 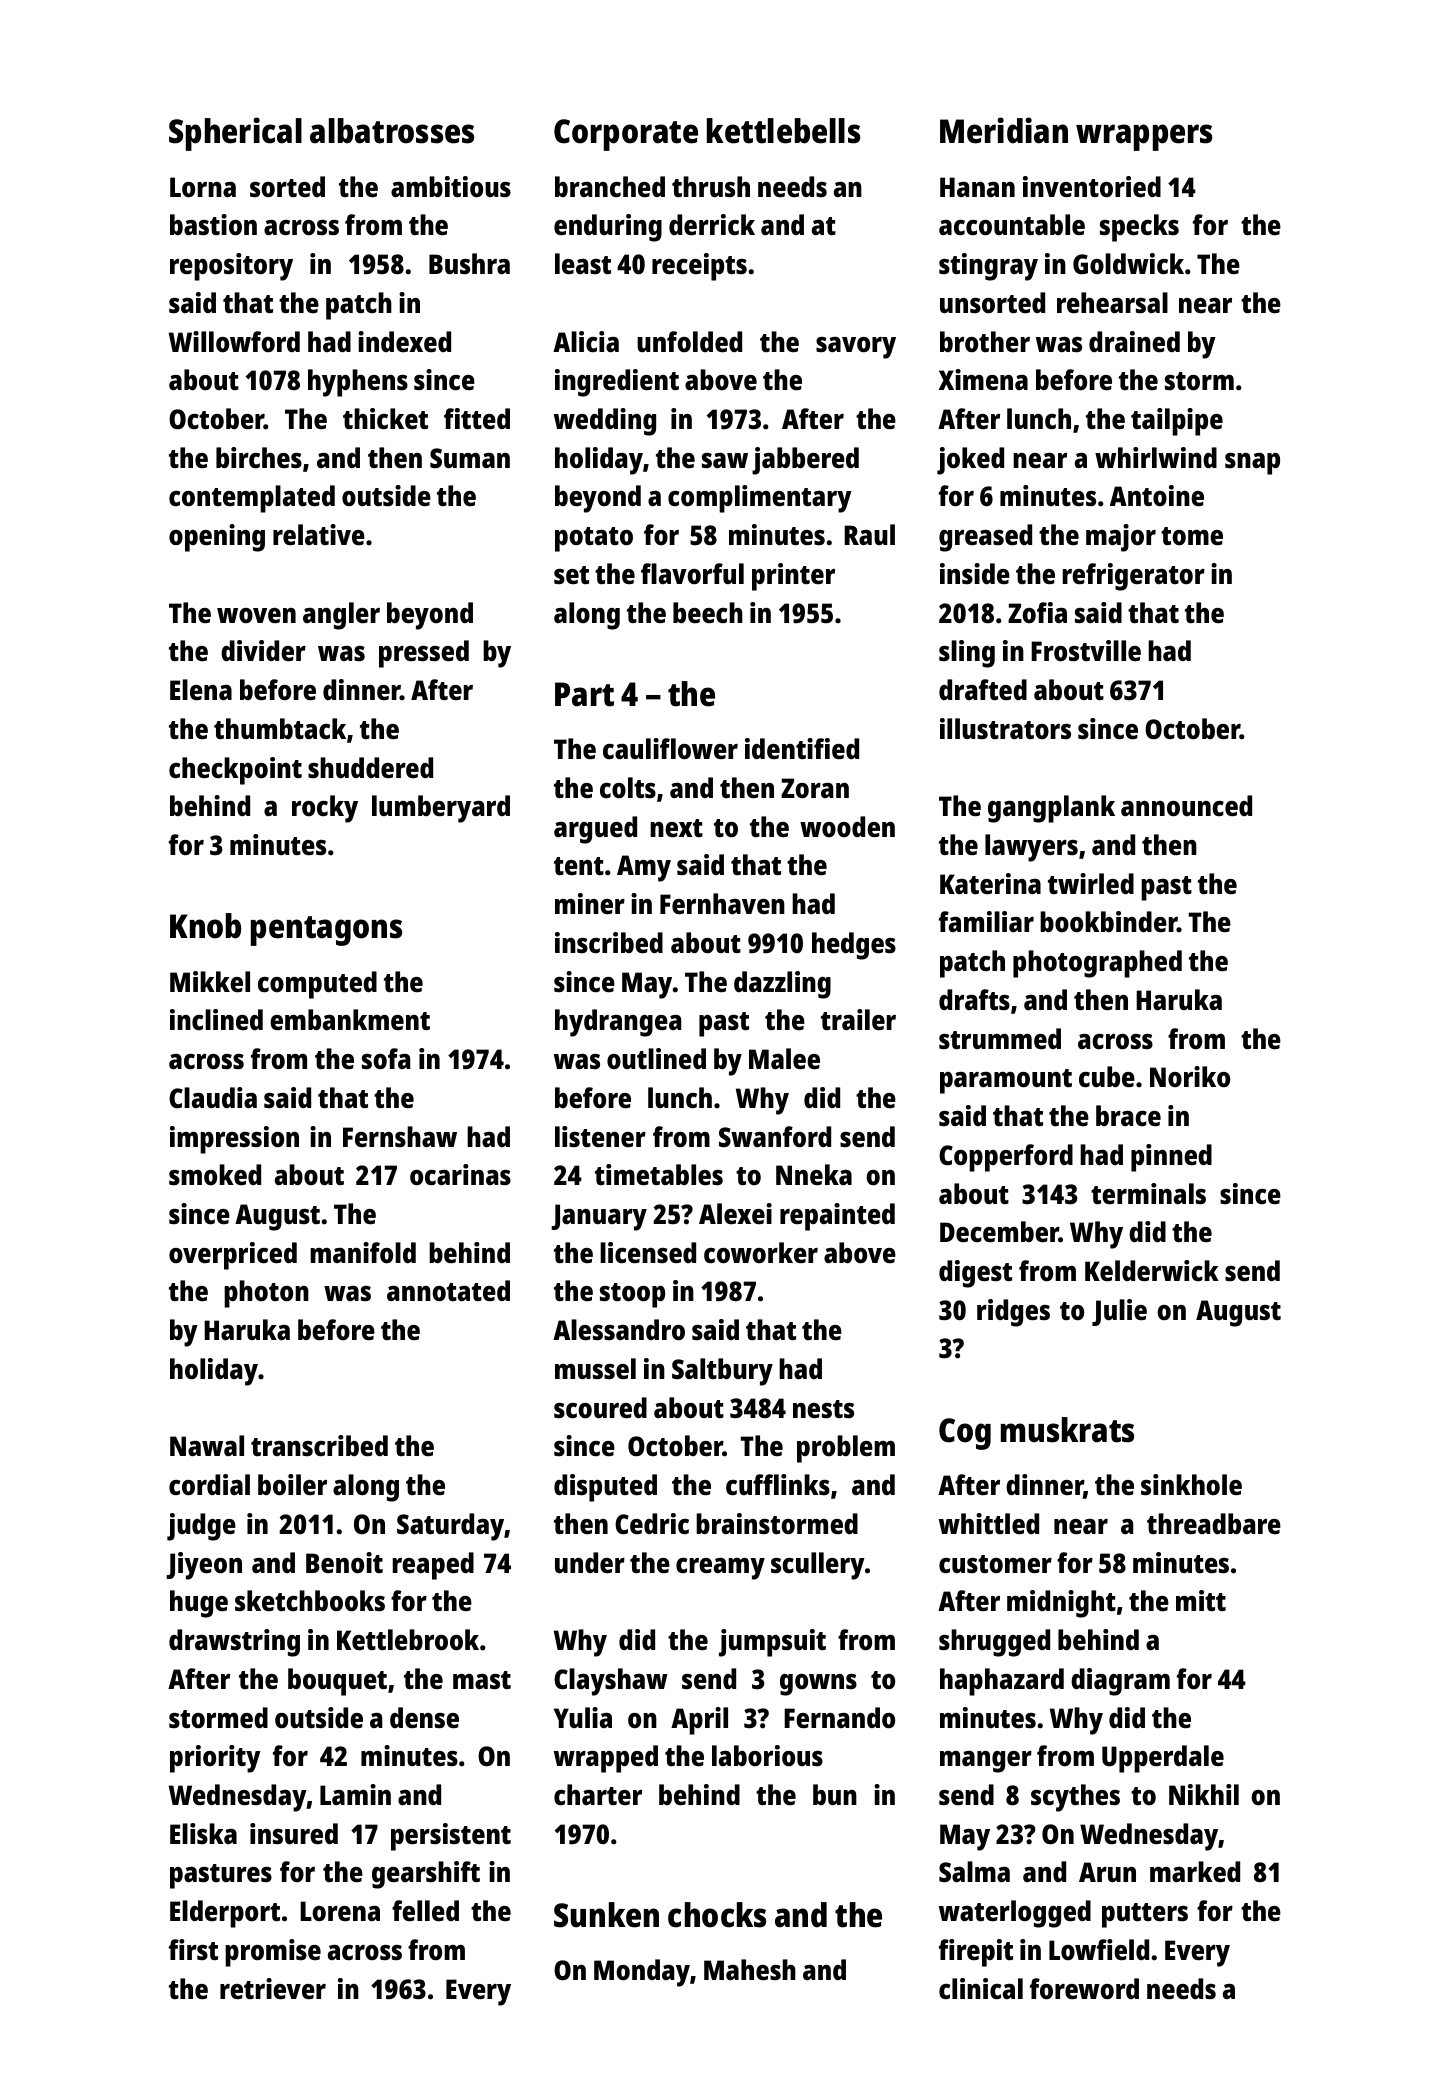 What do you see at coordinates (231, 267) in the image?
I see `repository` at bounding box center [231, 267].
